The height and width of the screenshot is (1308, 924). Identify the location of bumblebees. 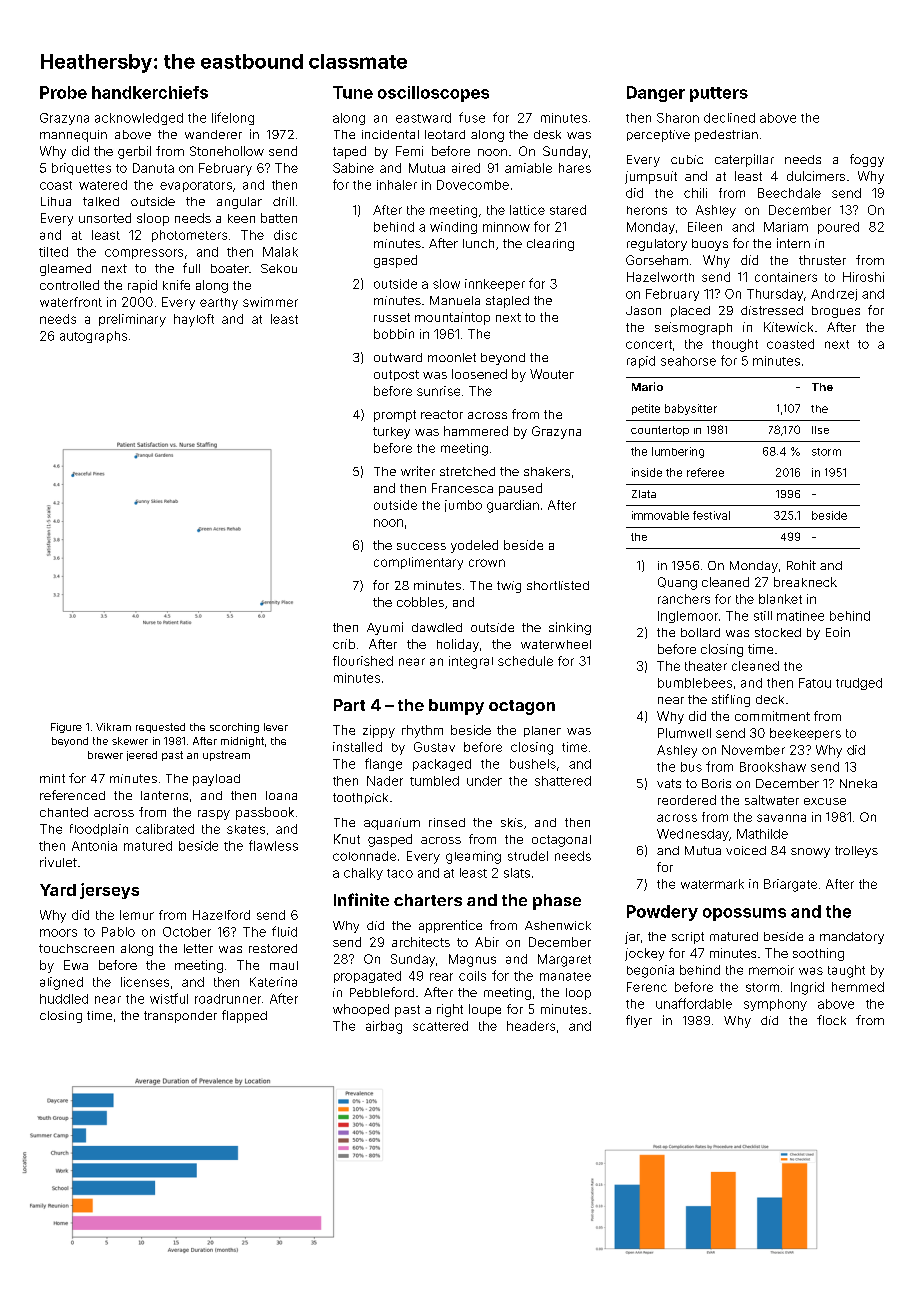
(695, 683).
